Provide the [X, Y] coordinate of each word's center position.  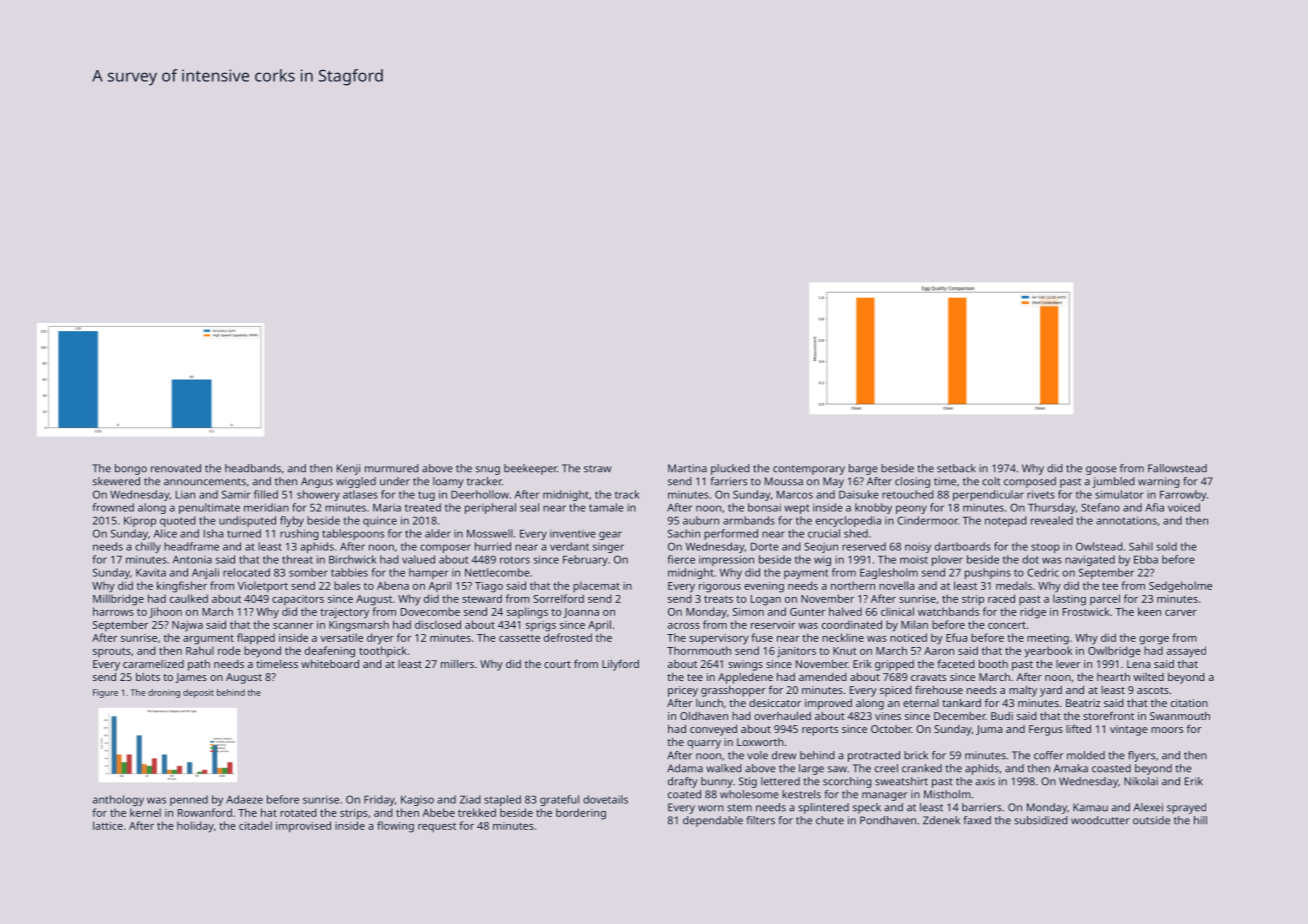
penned [189, 800]
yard [1051, 691]
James [191, 678]
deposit [198, 693]
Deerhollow [480, 494]
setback [956, 468]
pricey [683, 691]
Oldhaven [704, 716]
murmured [392, 468]
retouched [908, 494]
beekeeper [530, 469]
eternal [921, 703]
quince [380, 521]
